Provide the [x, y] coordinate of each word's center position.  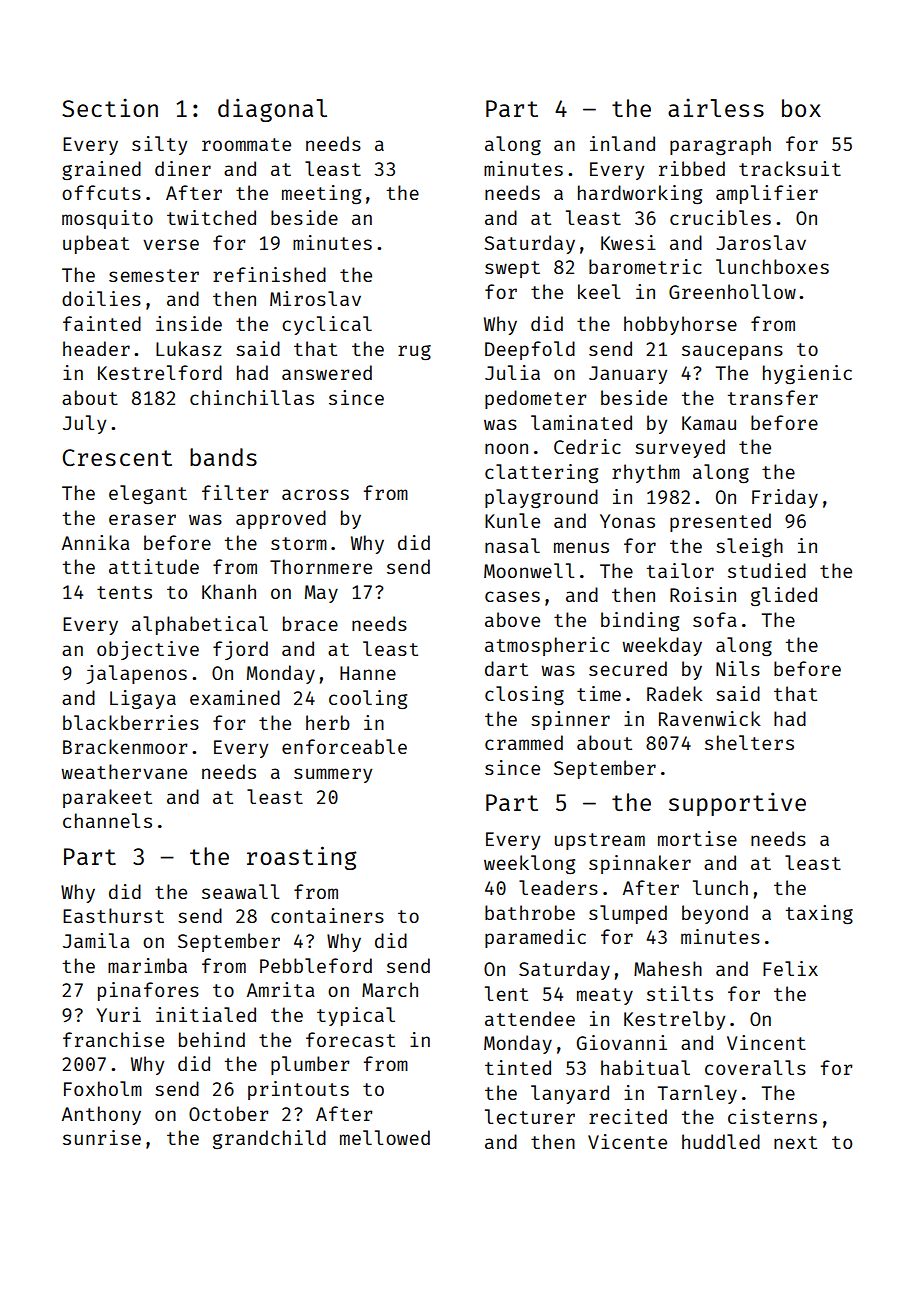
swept [512, 269]
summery [333, 775]
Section [110, 107]
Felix [790, 968]
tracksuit [790, 168]
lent [506, 993]
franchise [113, 1039]
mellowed [385, 1137]
